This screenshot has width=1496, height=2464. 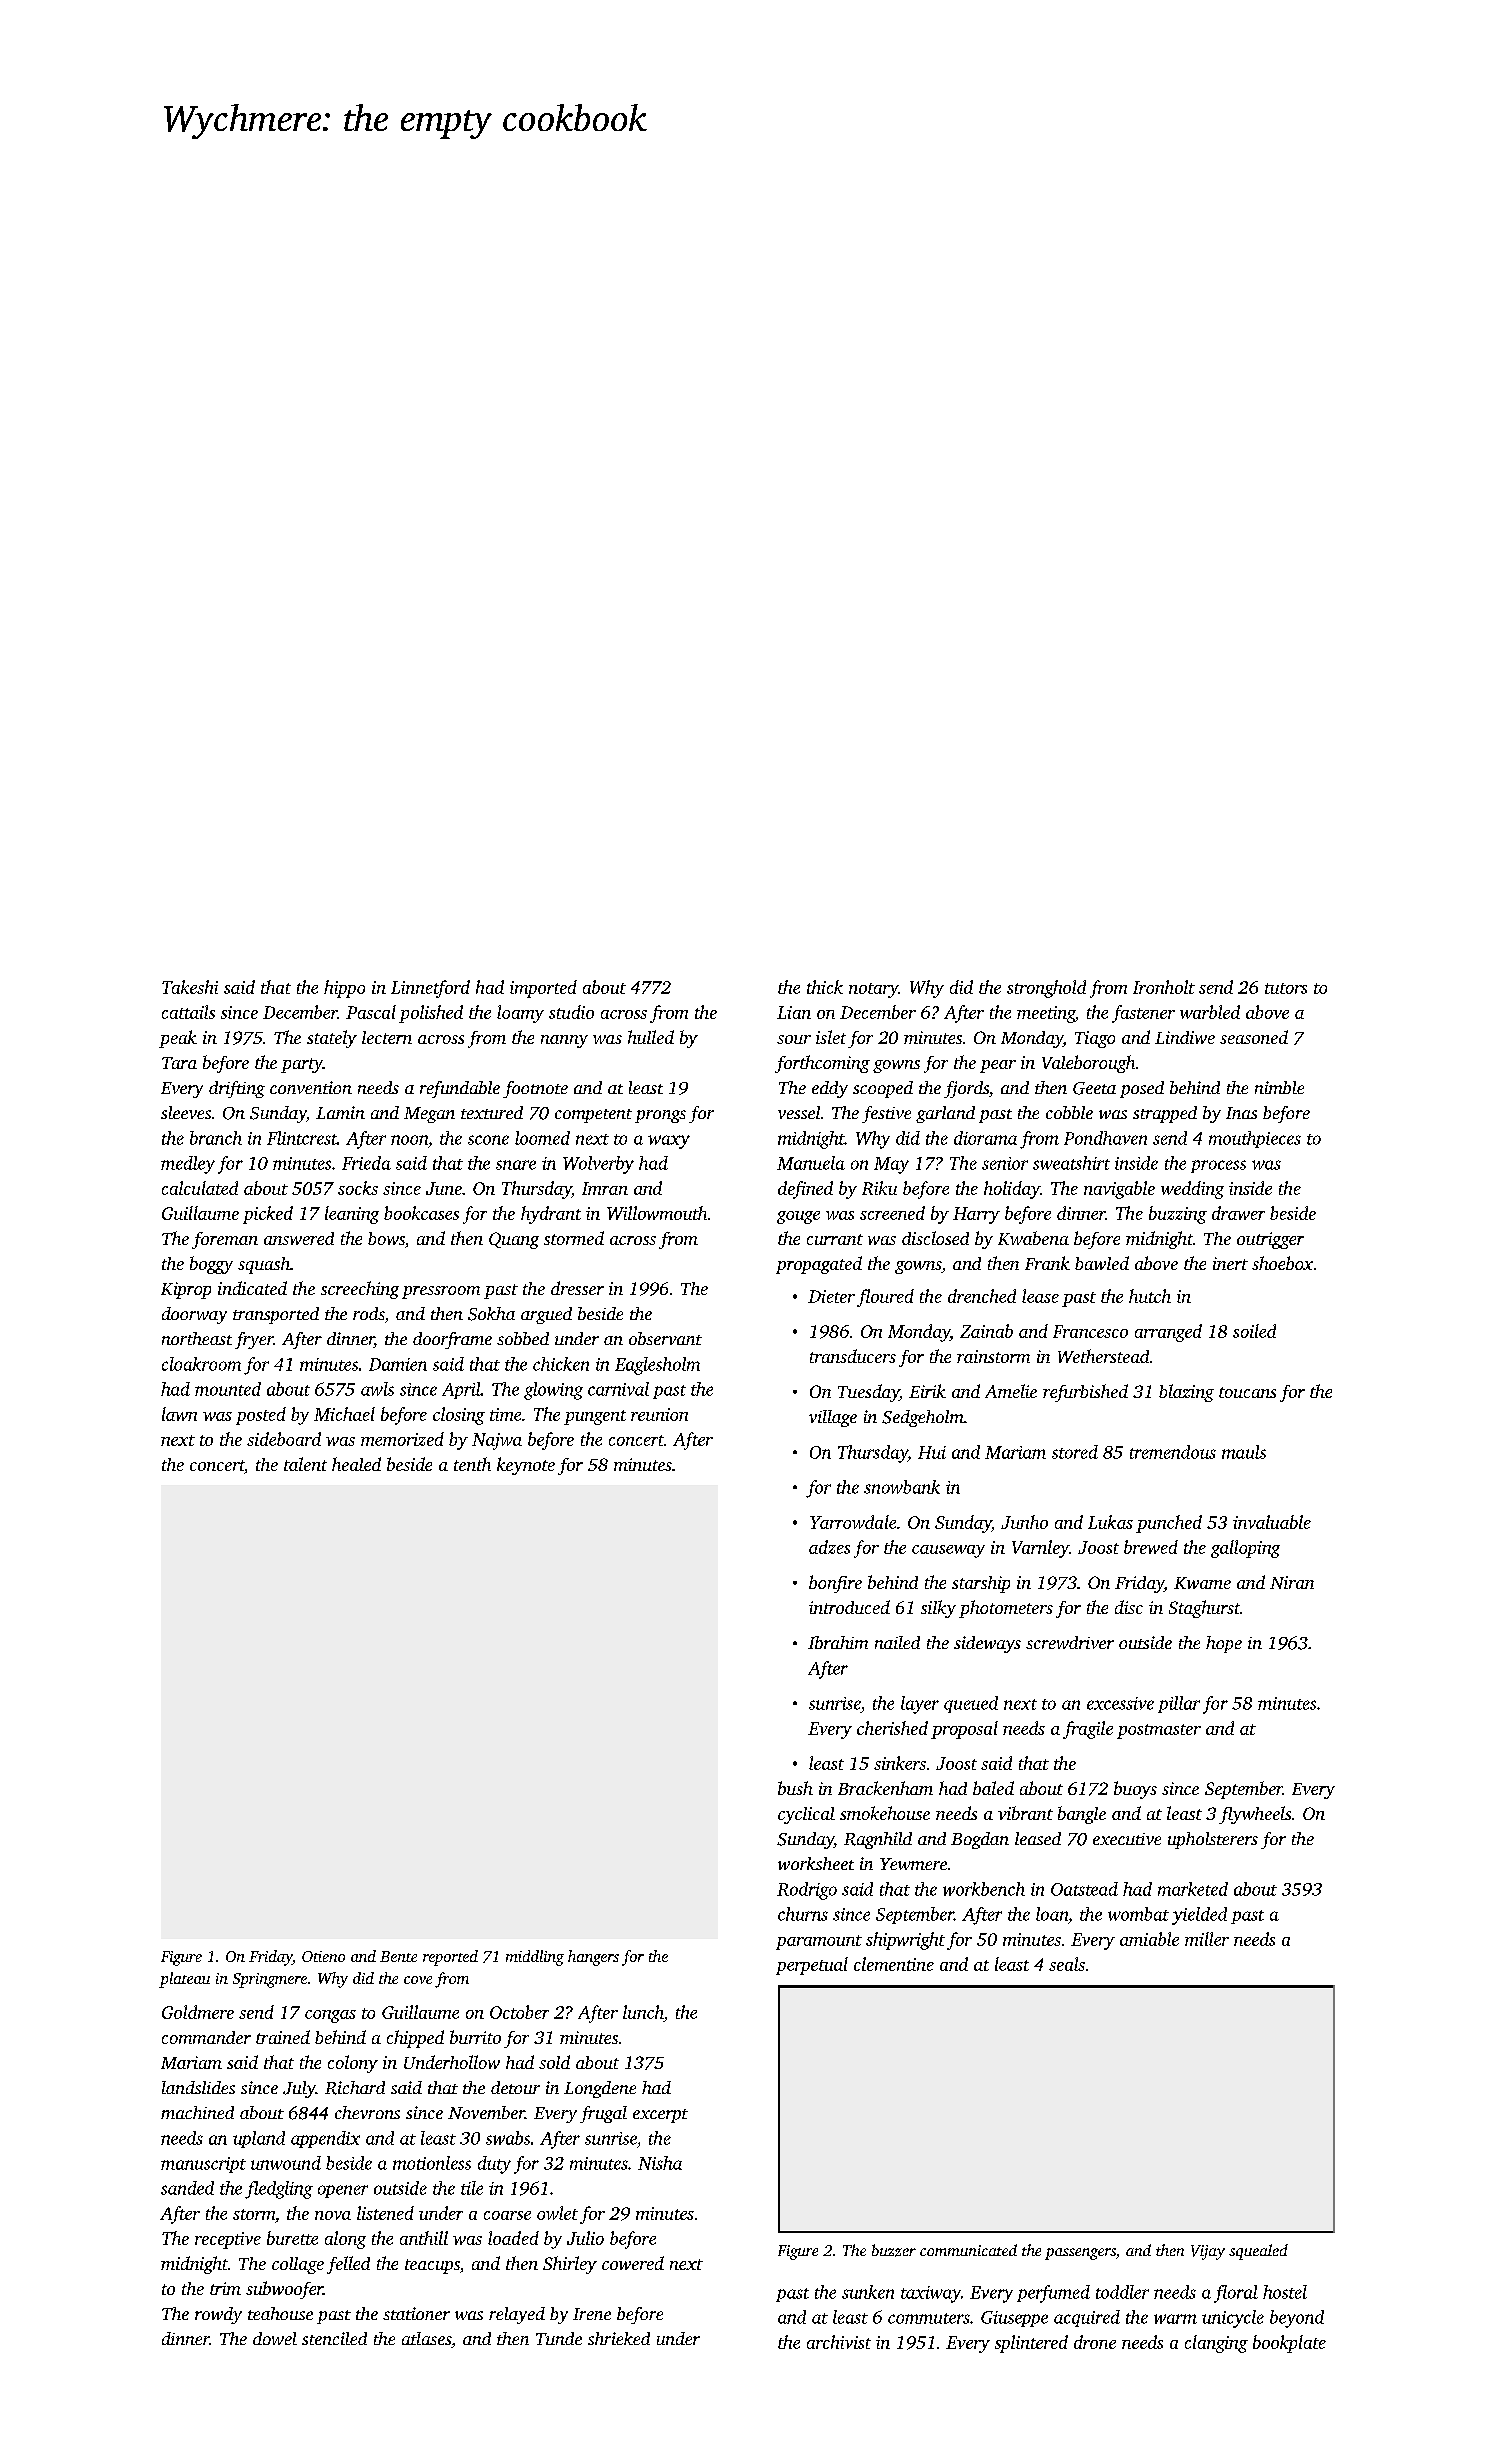 I want to click on transducers, so click(x=853, y=1356).
